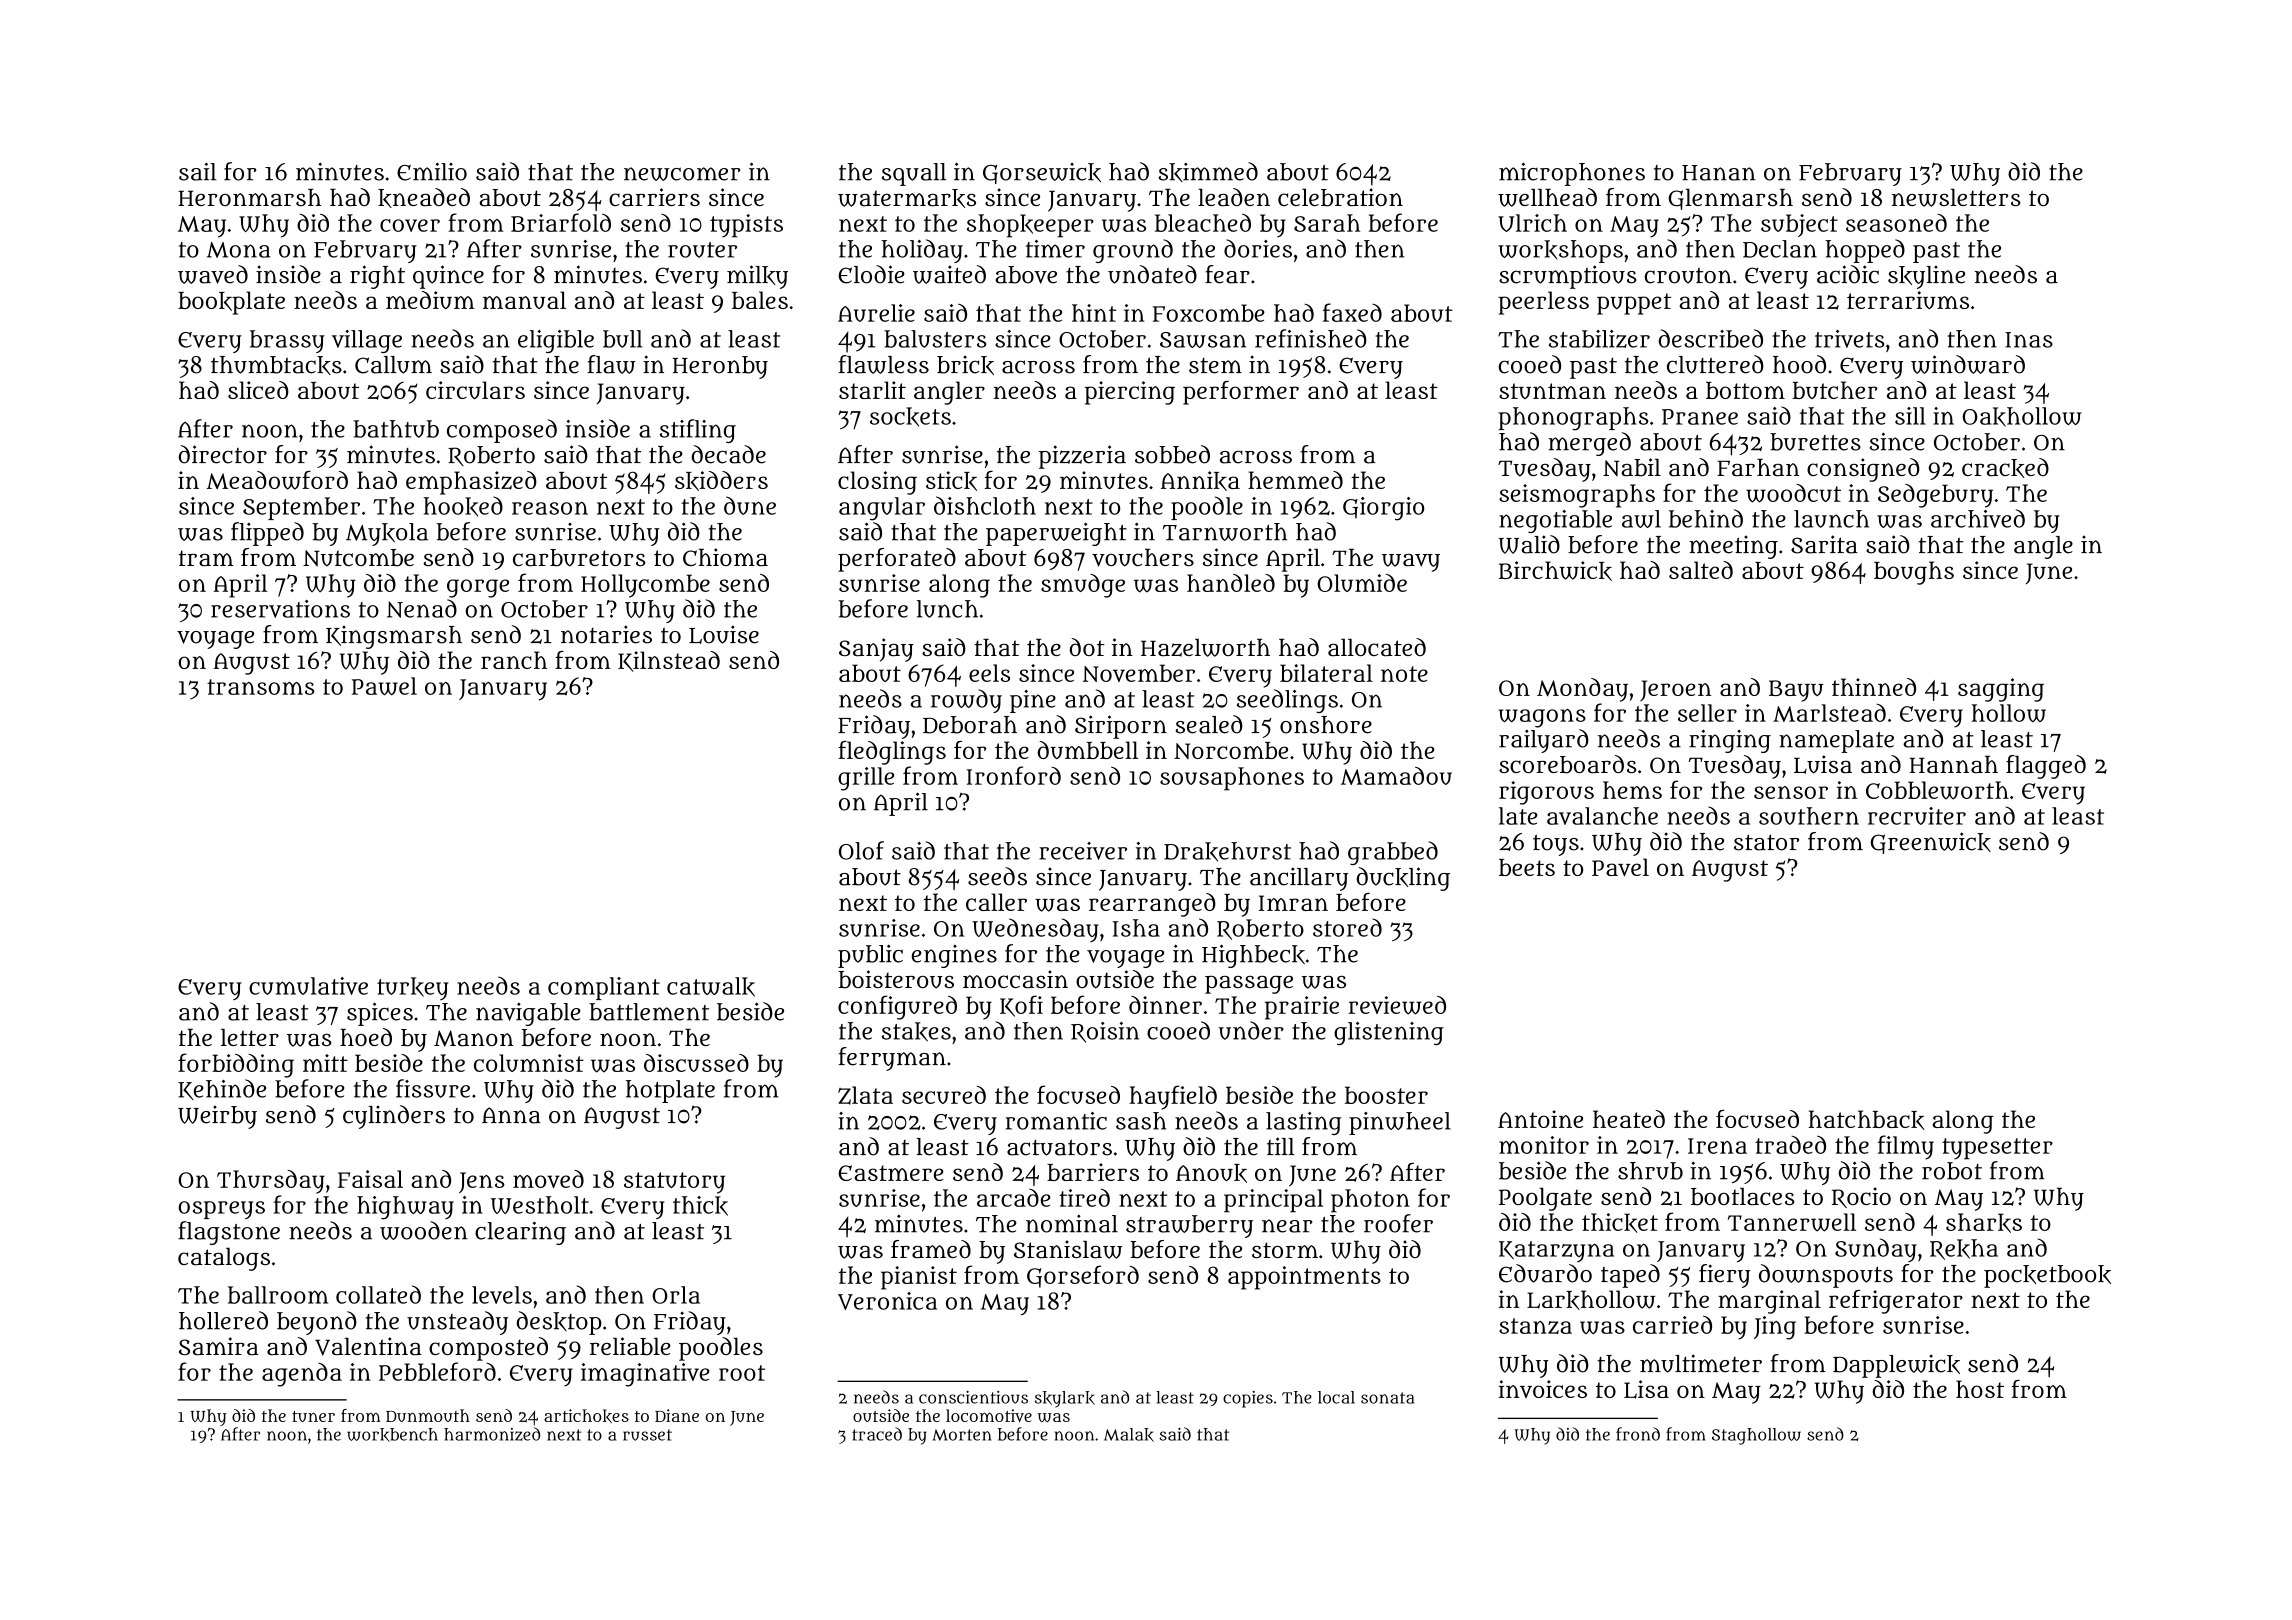  What do you see at coordinates (394, 1117) in the image?
I see `cylinders` at bounding box center [394, 1117].
